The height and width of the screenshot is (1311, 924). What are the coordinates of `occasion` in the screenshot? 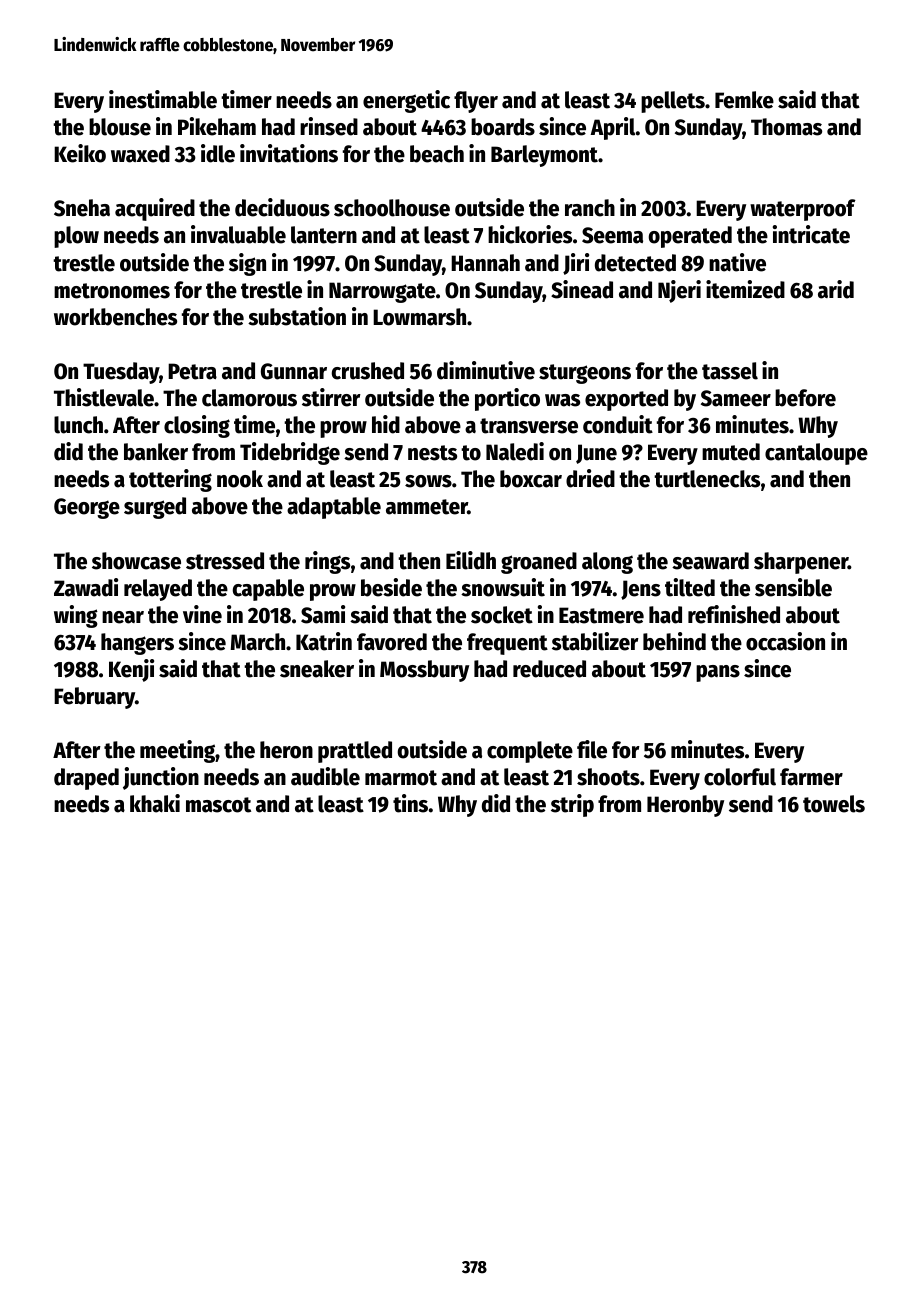 It's located at (785, 641).
